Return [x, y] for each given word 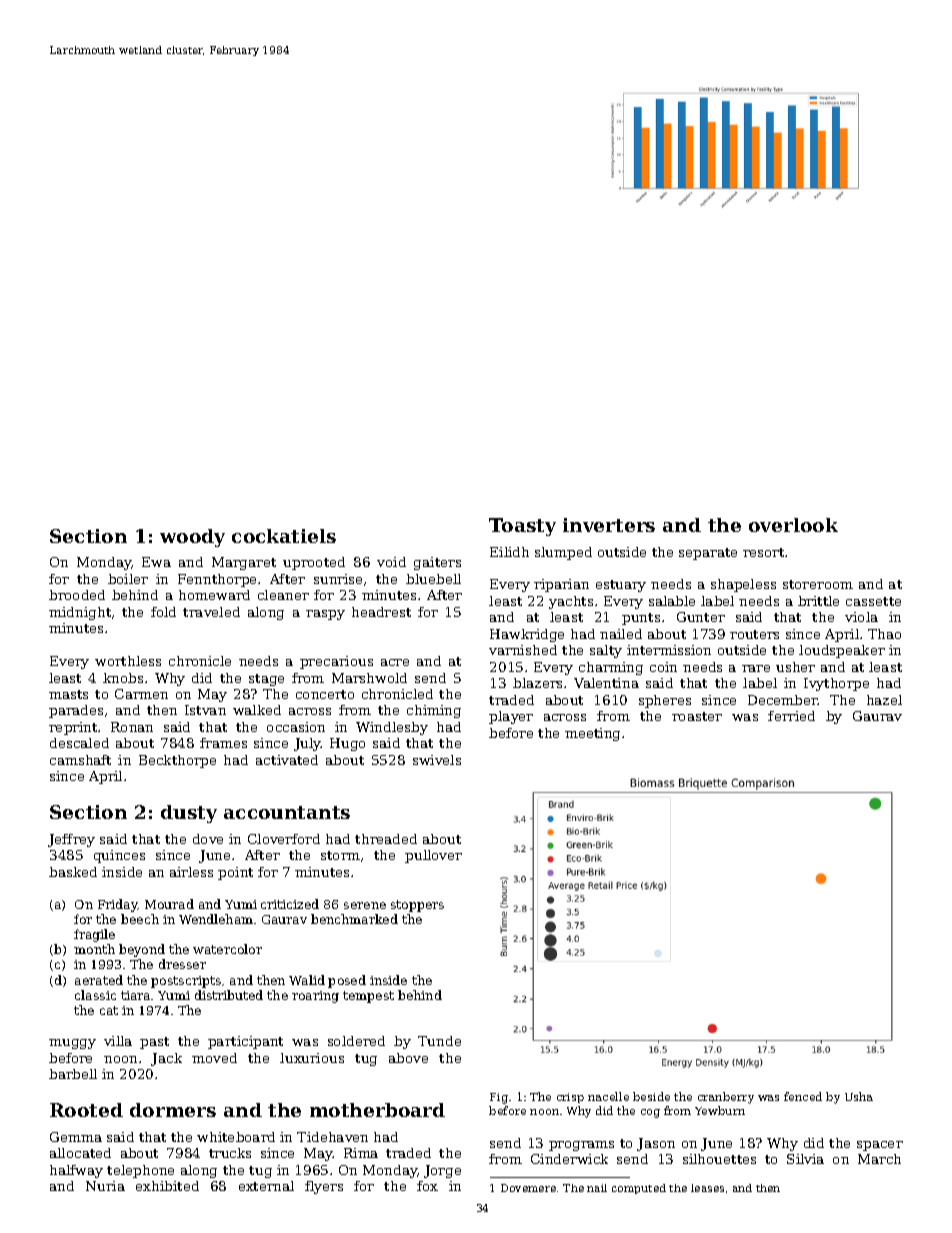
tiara [135, 995]
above [408, 1058]
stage [266, 680]
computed [639, 1189]
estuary [621, 586]
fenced [803, 1096]
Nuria [105, 1186]
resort [763, 552]
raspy [325, 615]
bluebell [433, 579]
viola [861, 617]
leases [707, 1188]
